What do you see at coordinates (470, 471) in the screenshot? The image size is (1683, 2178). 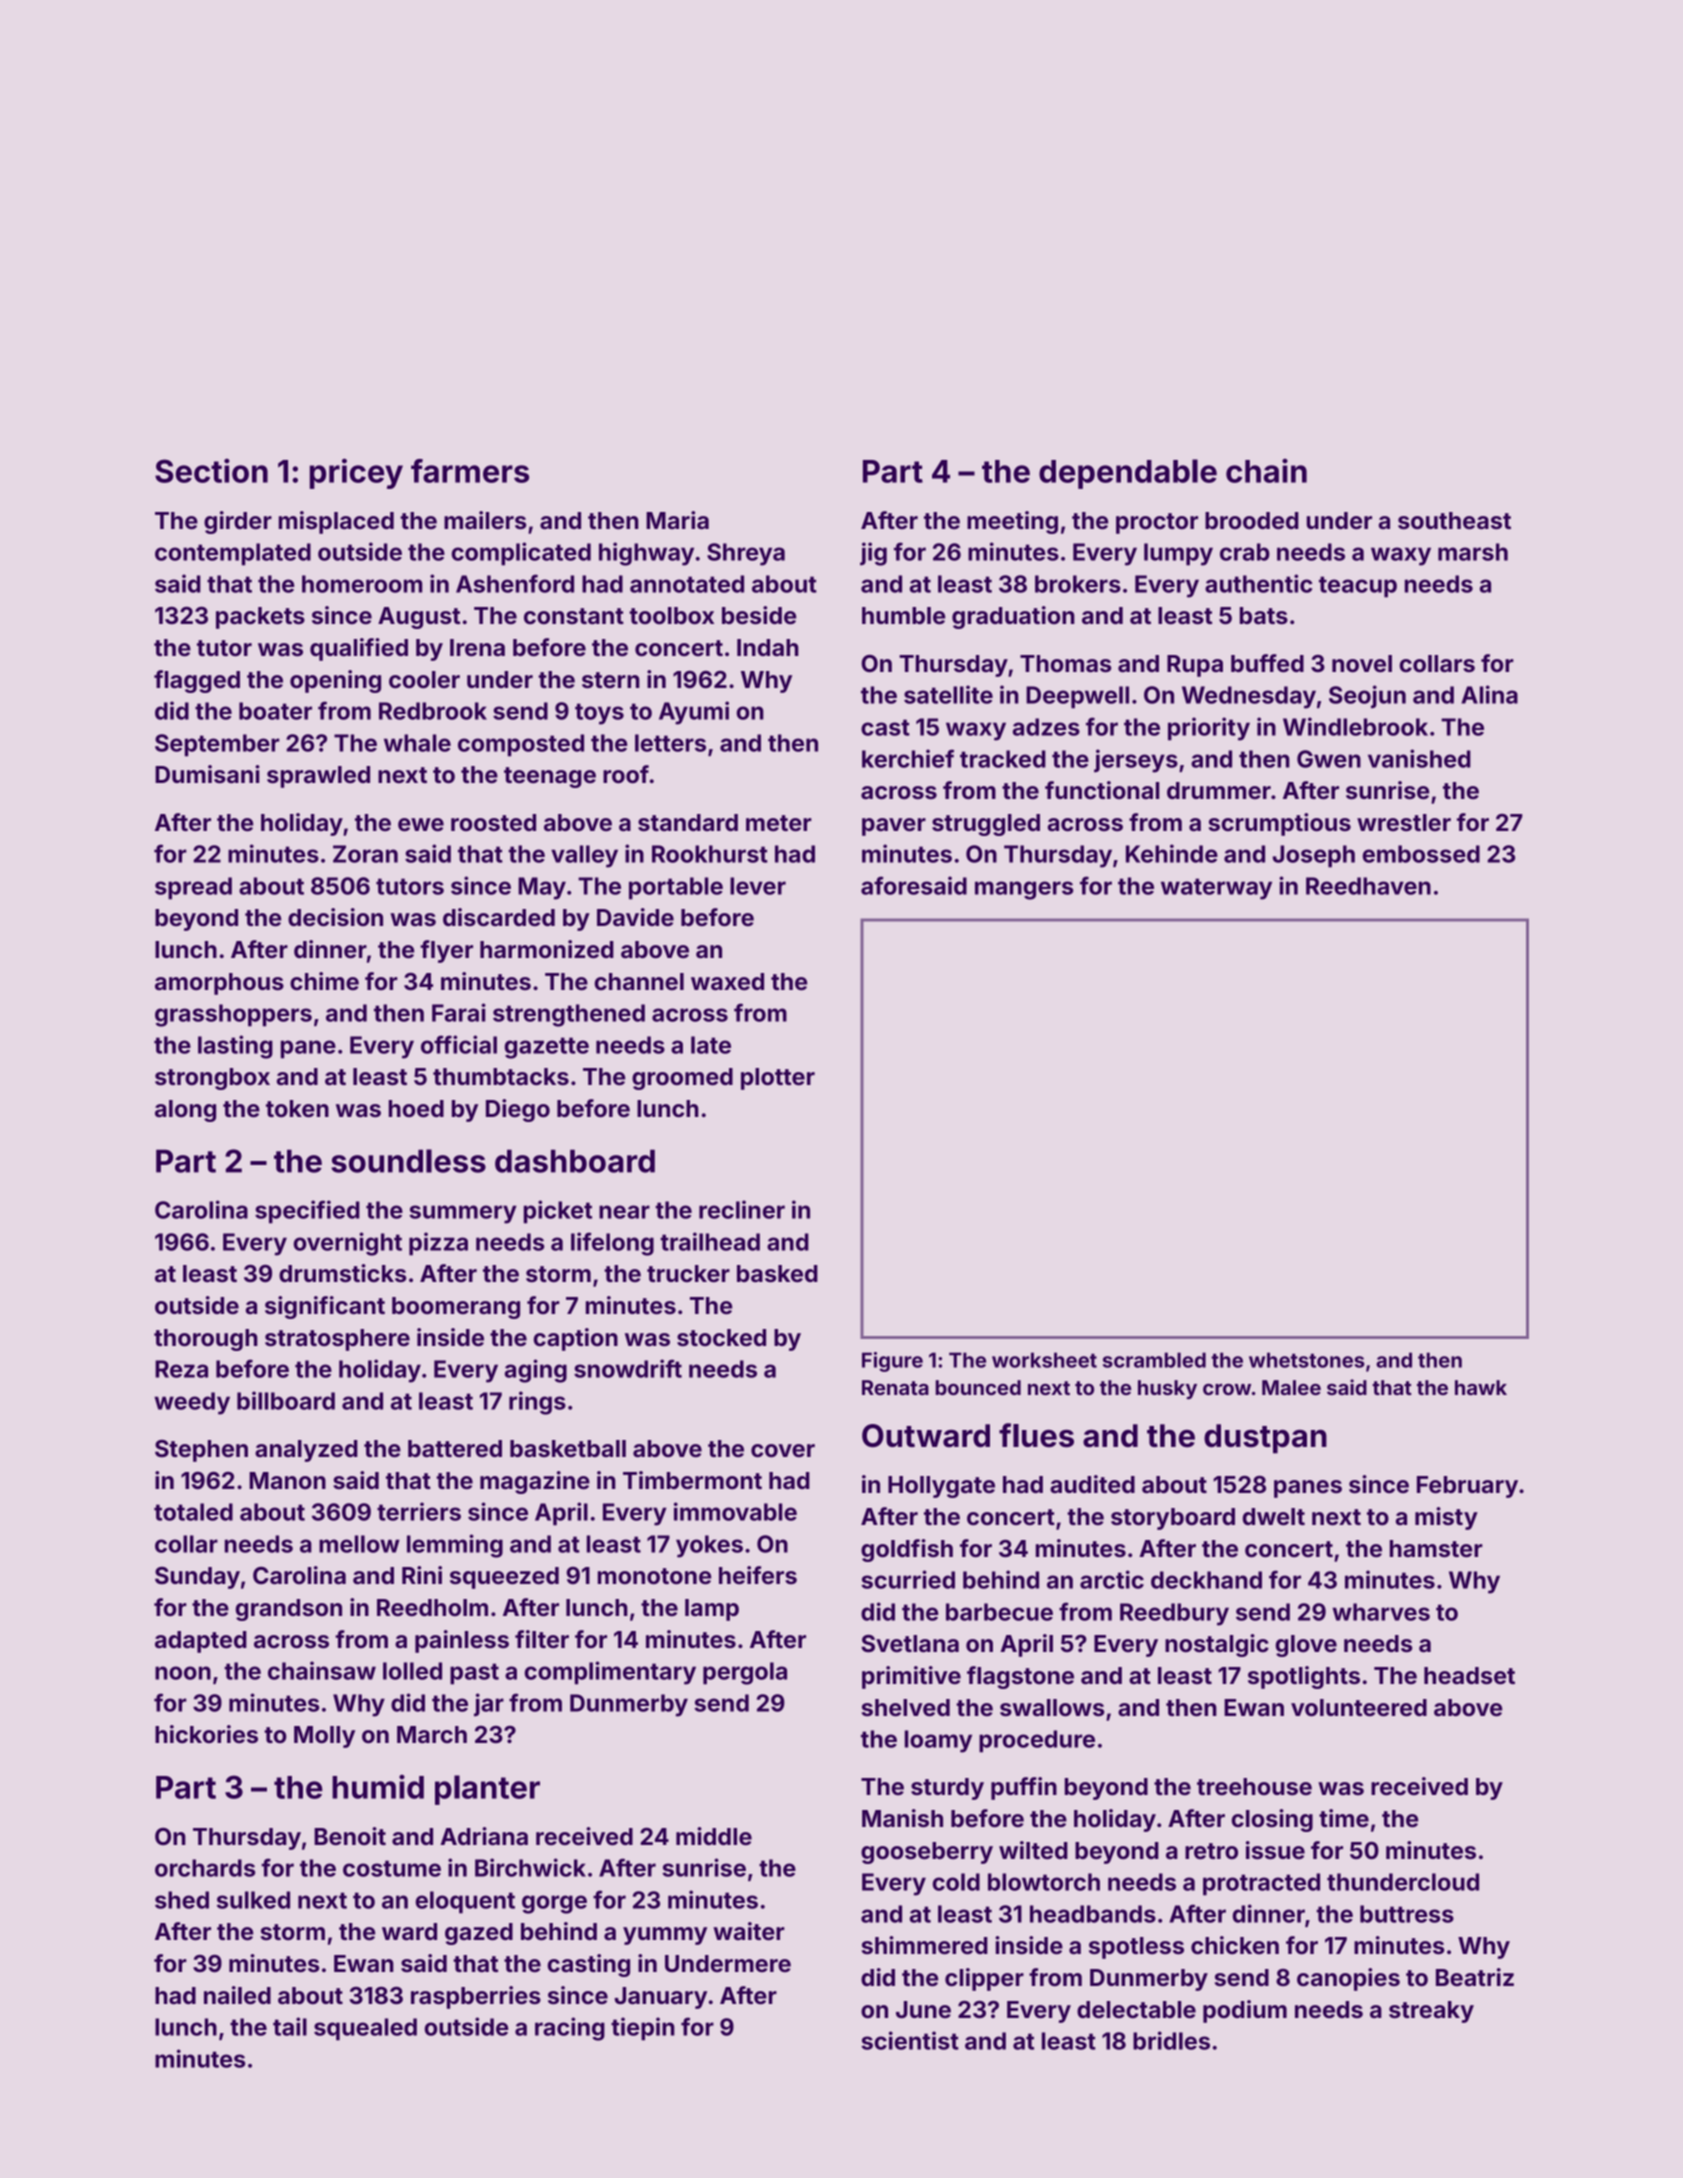 I see `farmers` at bounding box center [470, 471].
